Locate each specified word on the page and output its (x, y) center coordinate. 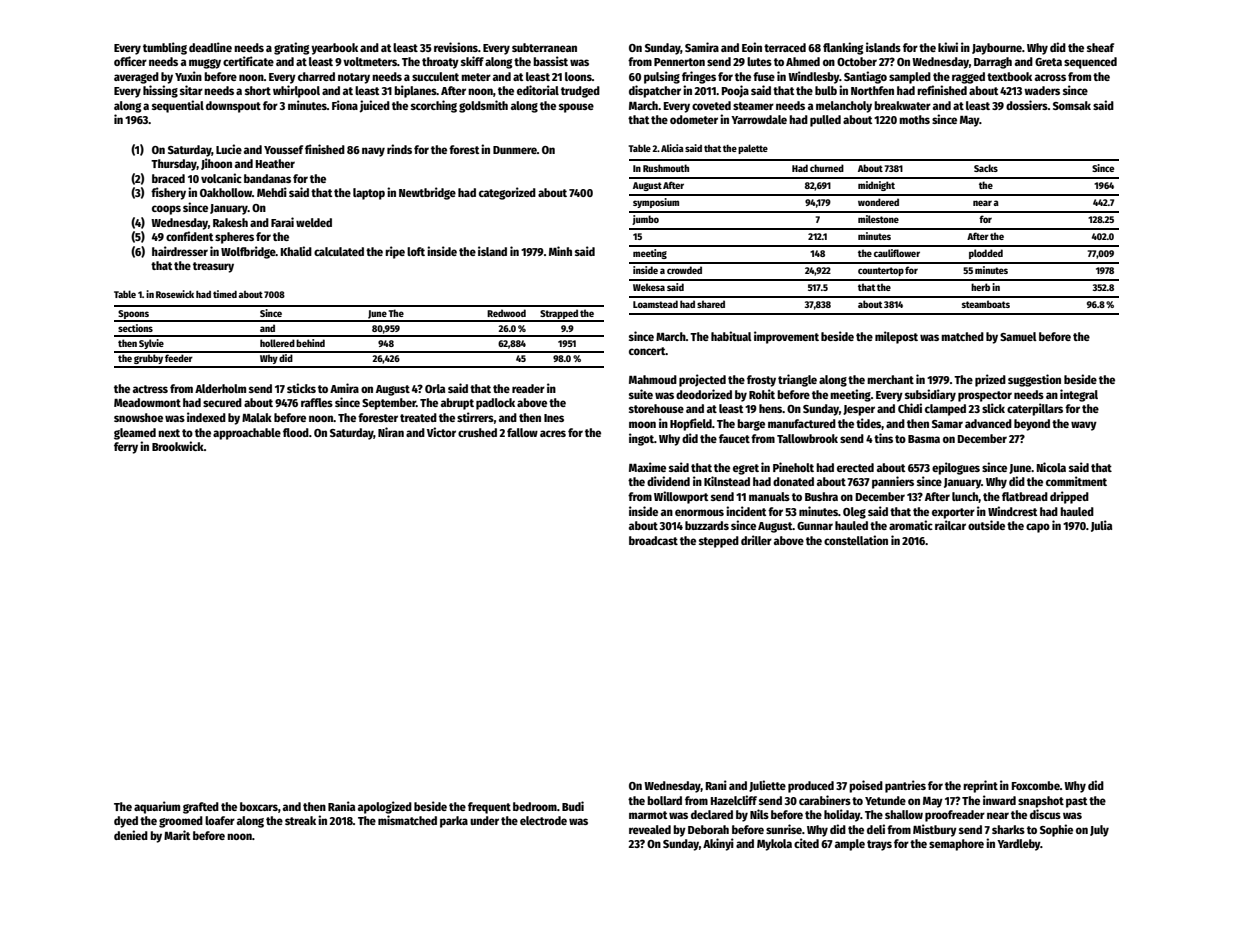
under (484, 820)
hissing (160, 91)
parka (454, 822)
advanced (988, 423)
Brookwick (178, 446)
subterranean (544, 47)
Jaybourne (997, 49)
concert (647, 351)
